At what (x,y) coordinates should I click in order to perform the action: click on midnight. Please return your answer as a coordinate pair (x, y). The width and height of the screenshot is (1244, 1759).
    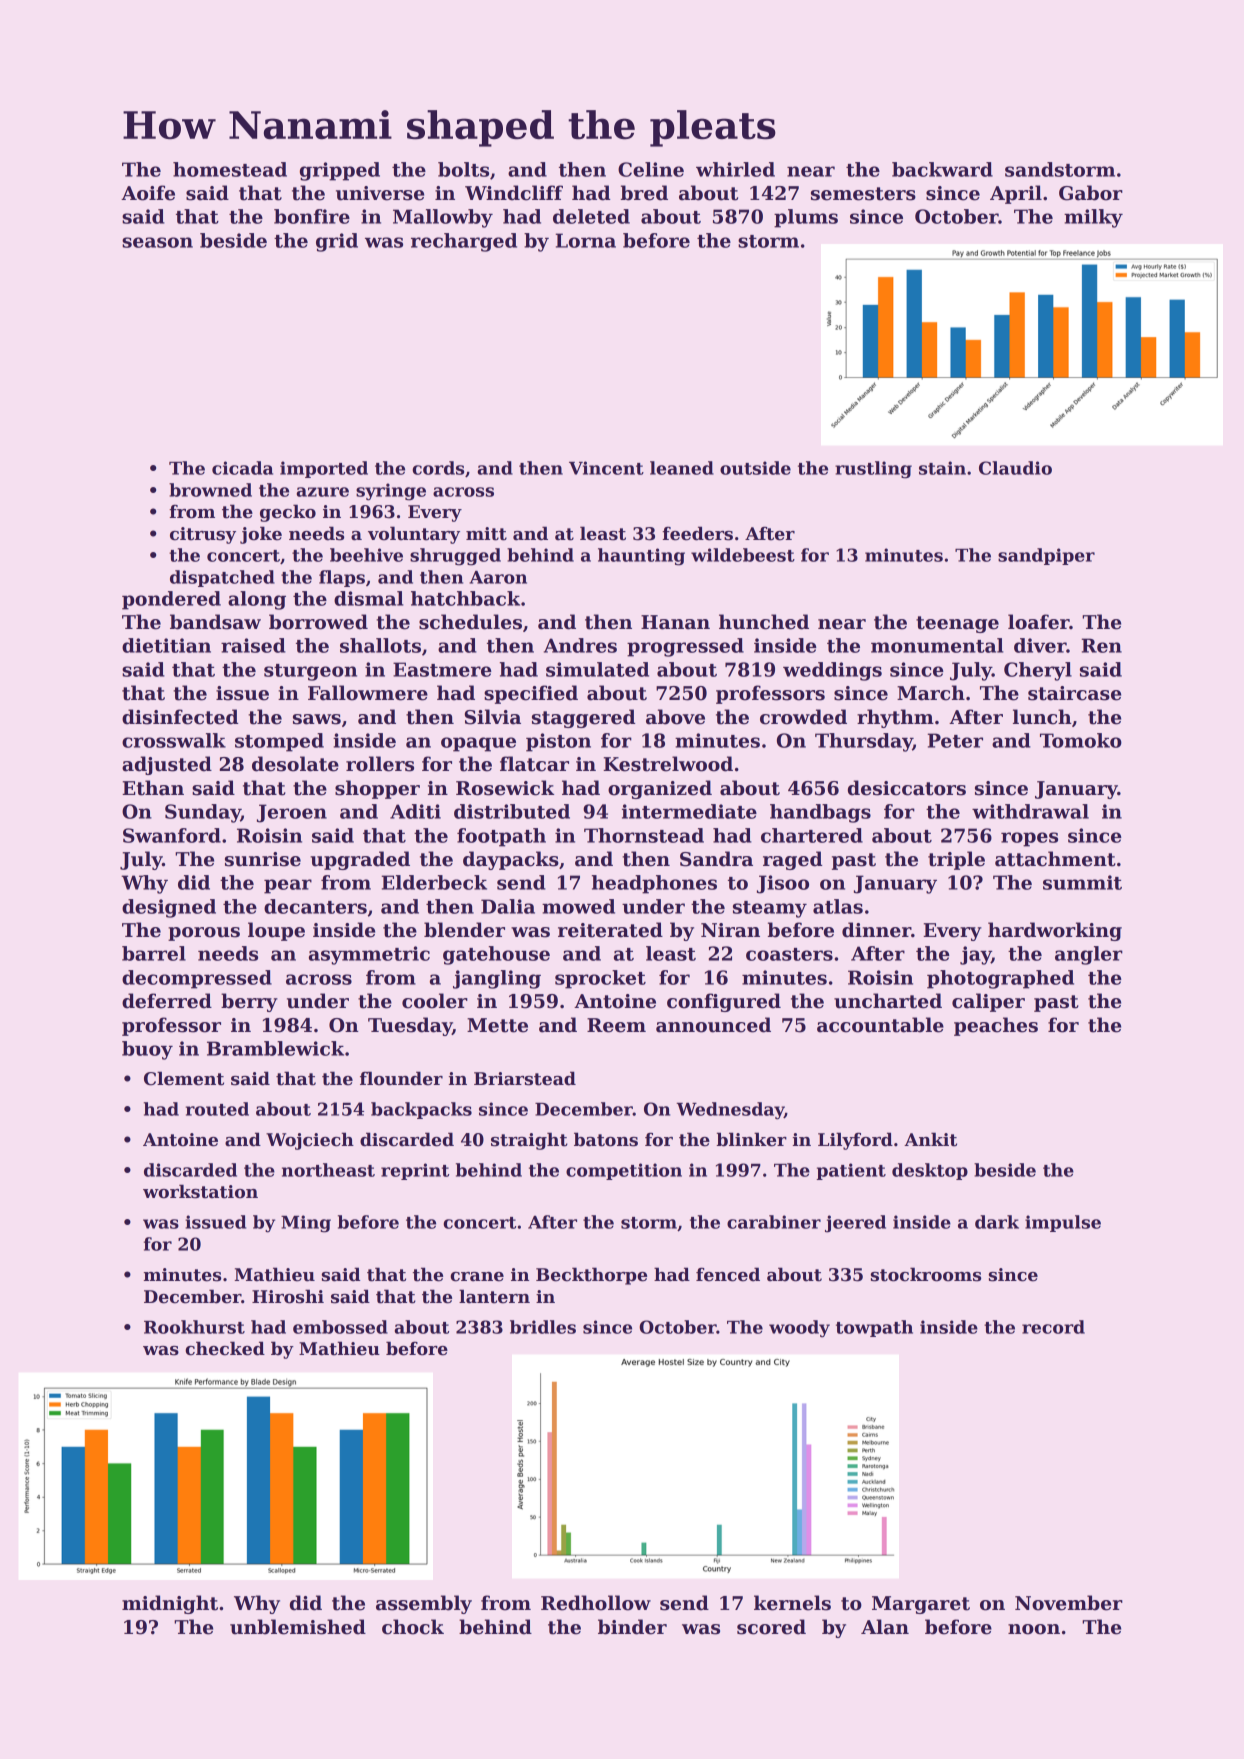
    Looking at the image, I should click on (170, 1604).
